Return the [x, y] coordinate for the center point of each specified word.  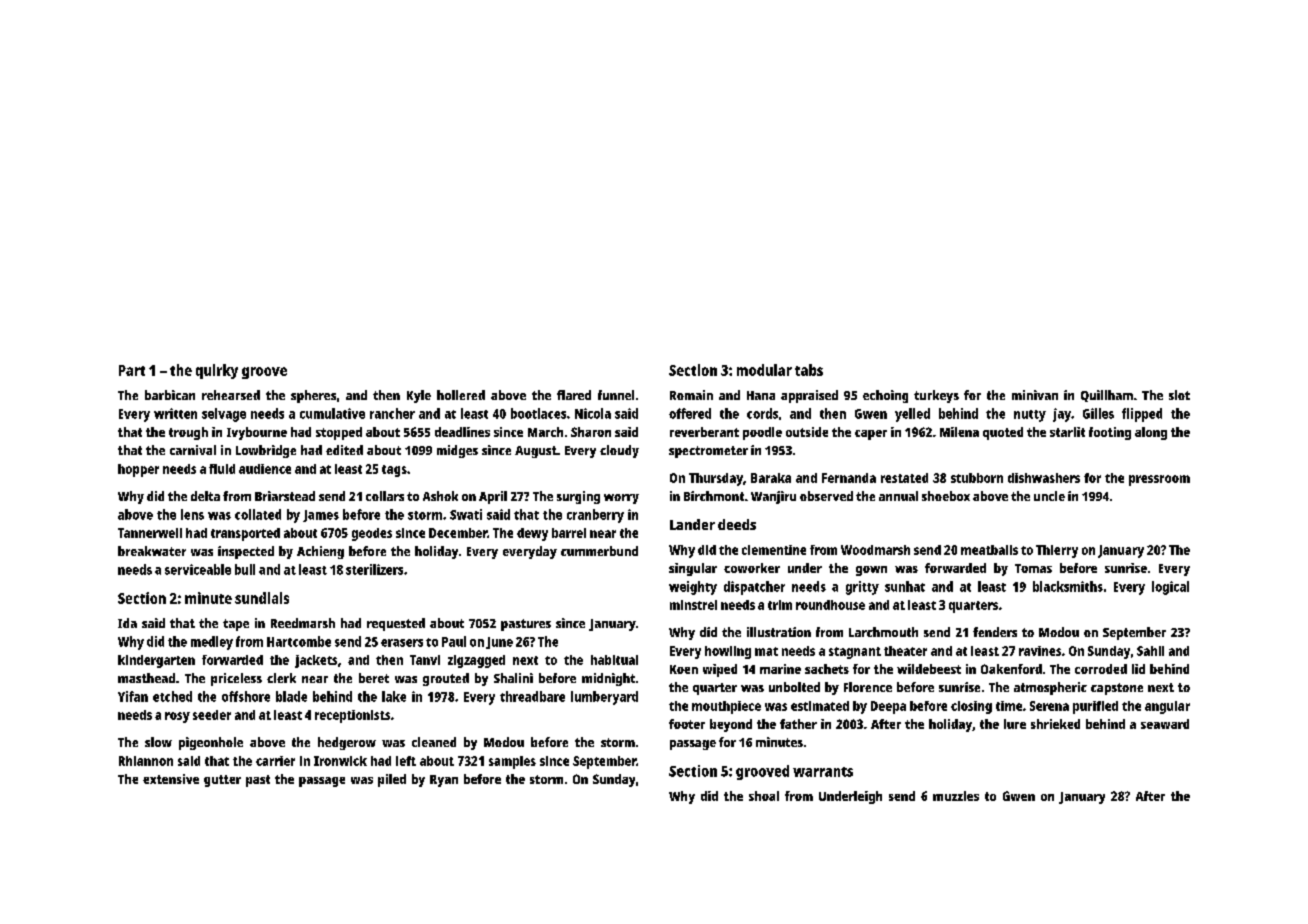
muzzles [956, 796]
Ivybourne [257, 433]
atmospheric [1050, 688]
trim [780, 605]
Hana [761, 395]
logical [1170, 588]
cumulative [332, 413]
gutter [222, 781]
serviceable [198, 569]
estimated [820, 706]
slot [1179, 395]
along [1151, 433]
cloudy [619, 451]
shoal [764, 796]
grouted [446, 679]
